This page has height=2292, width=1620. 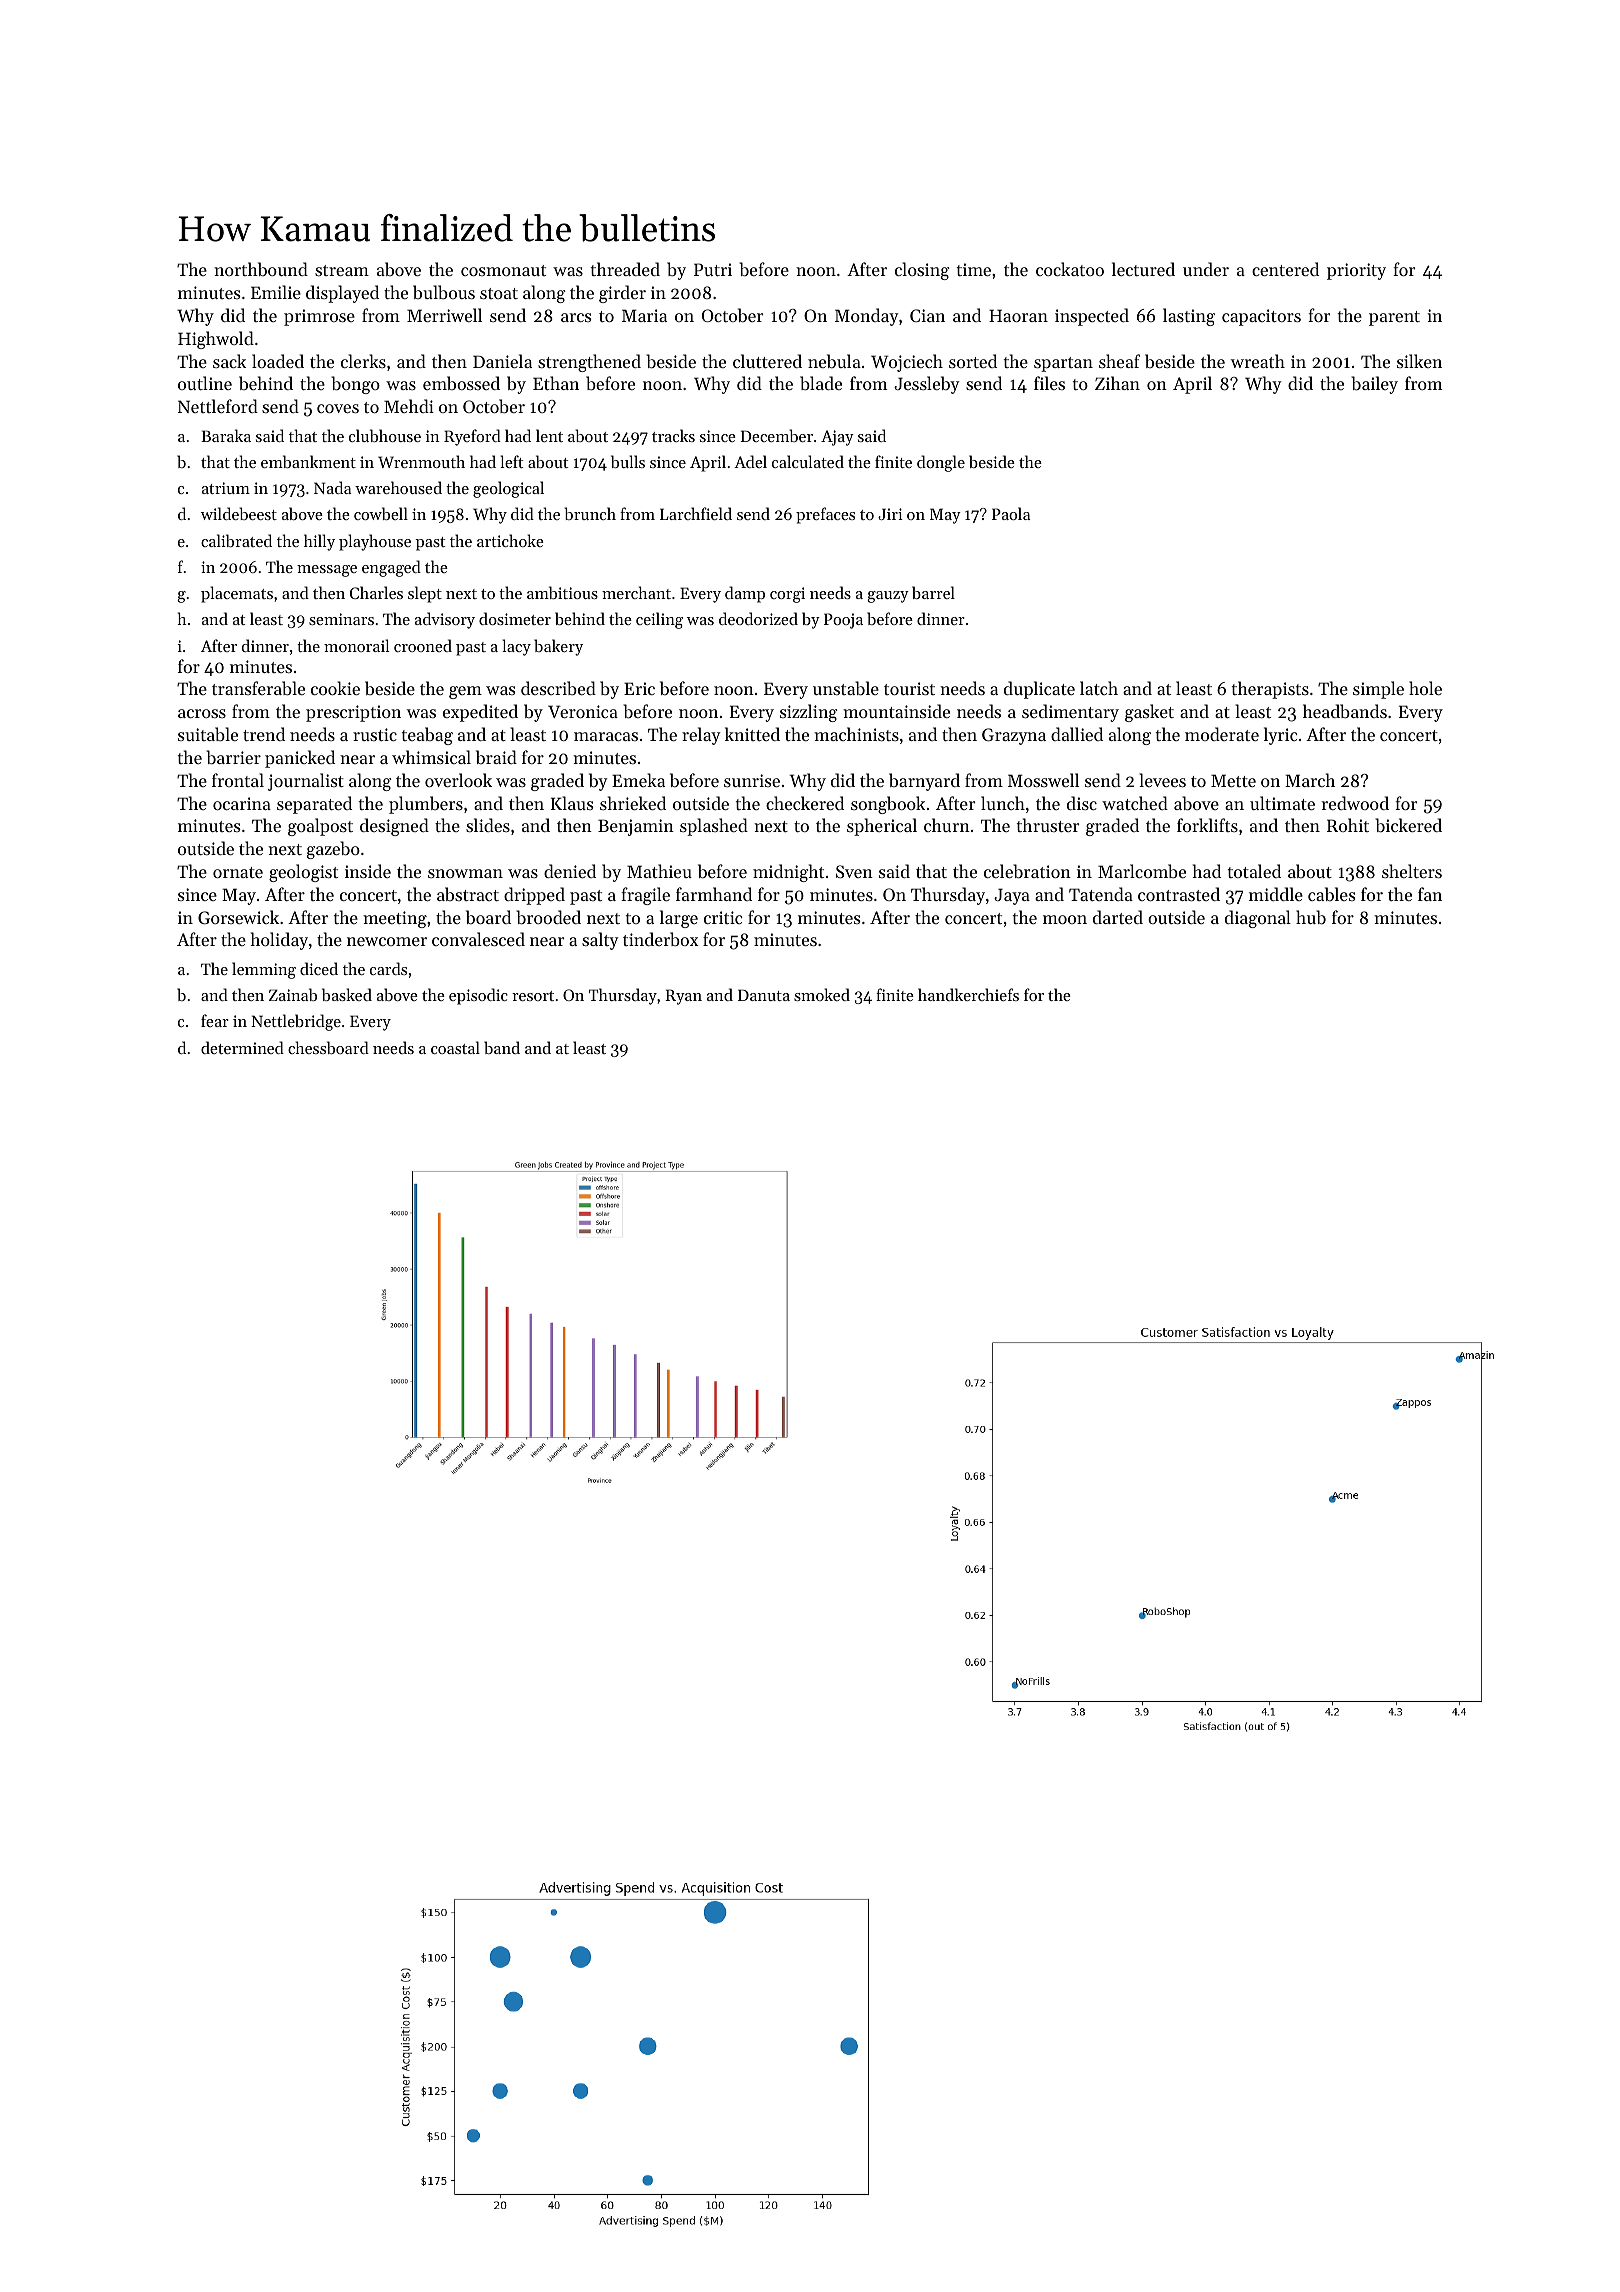 I want to click on Zihan, so click(x=1117, y=383).
